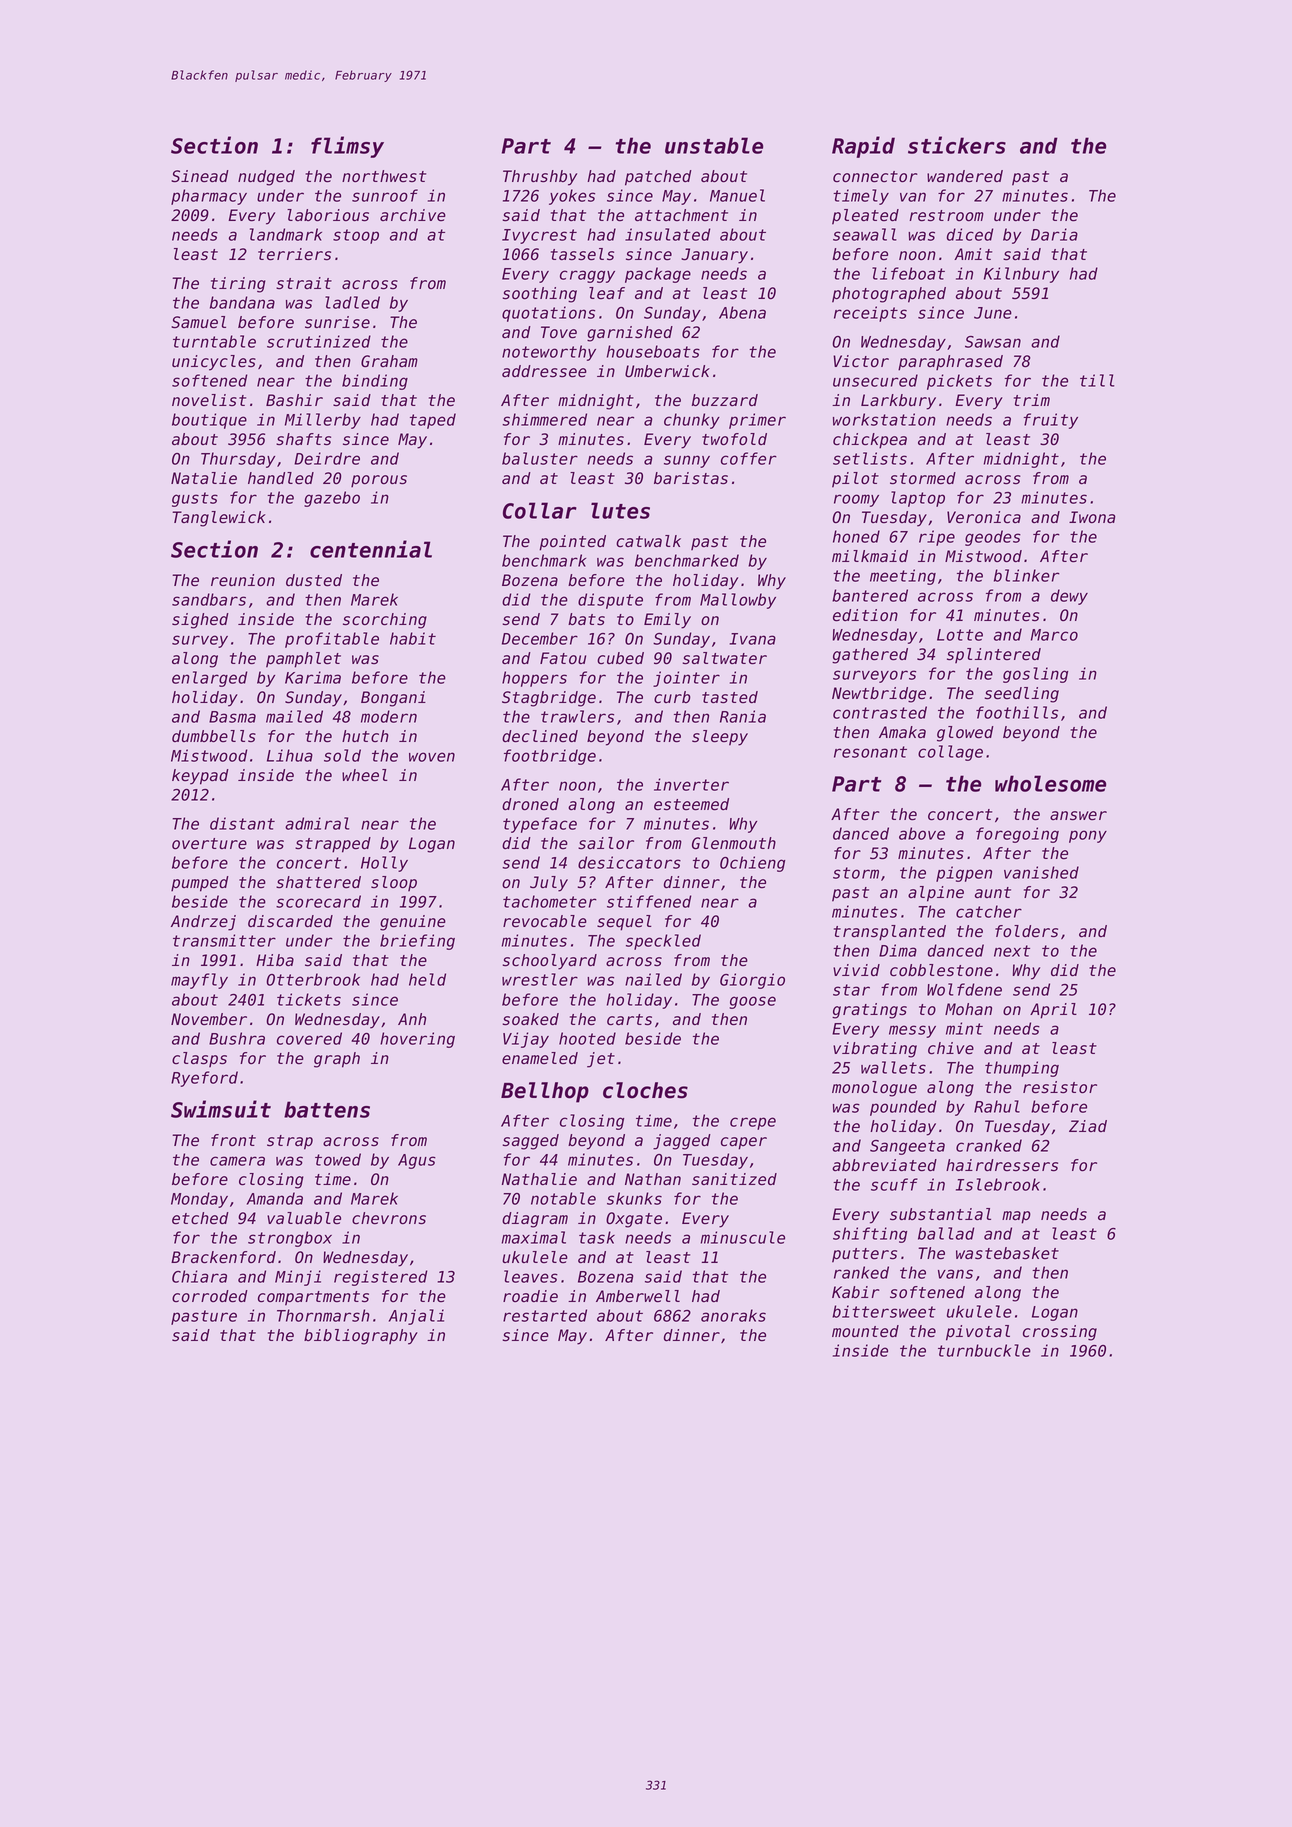  What do you see at coordinates (347, 147) in the screenshot?
I see `flimsy` at bounding box center [347, 147].
